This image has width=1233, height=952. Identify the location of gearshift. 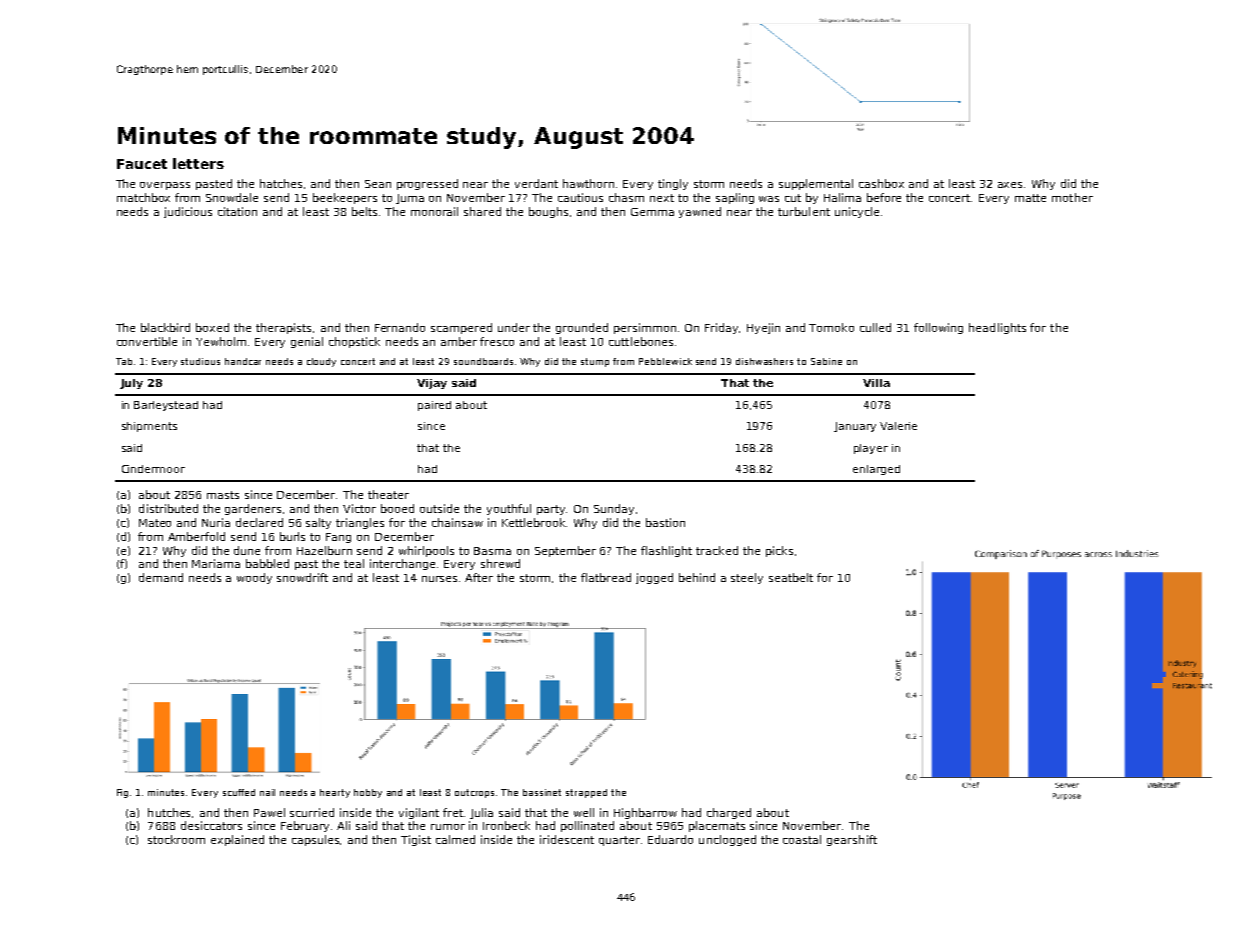
(852, 840).
